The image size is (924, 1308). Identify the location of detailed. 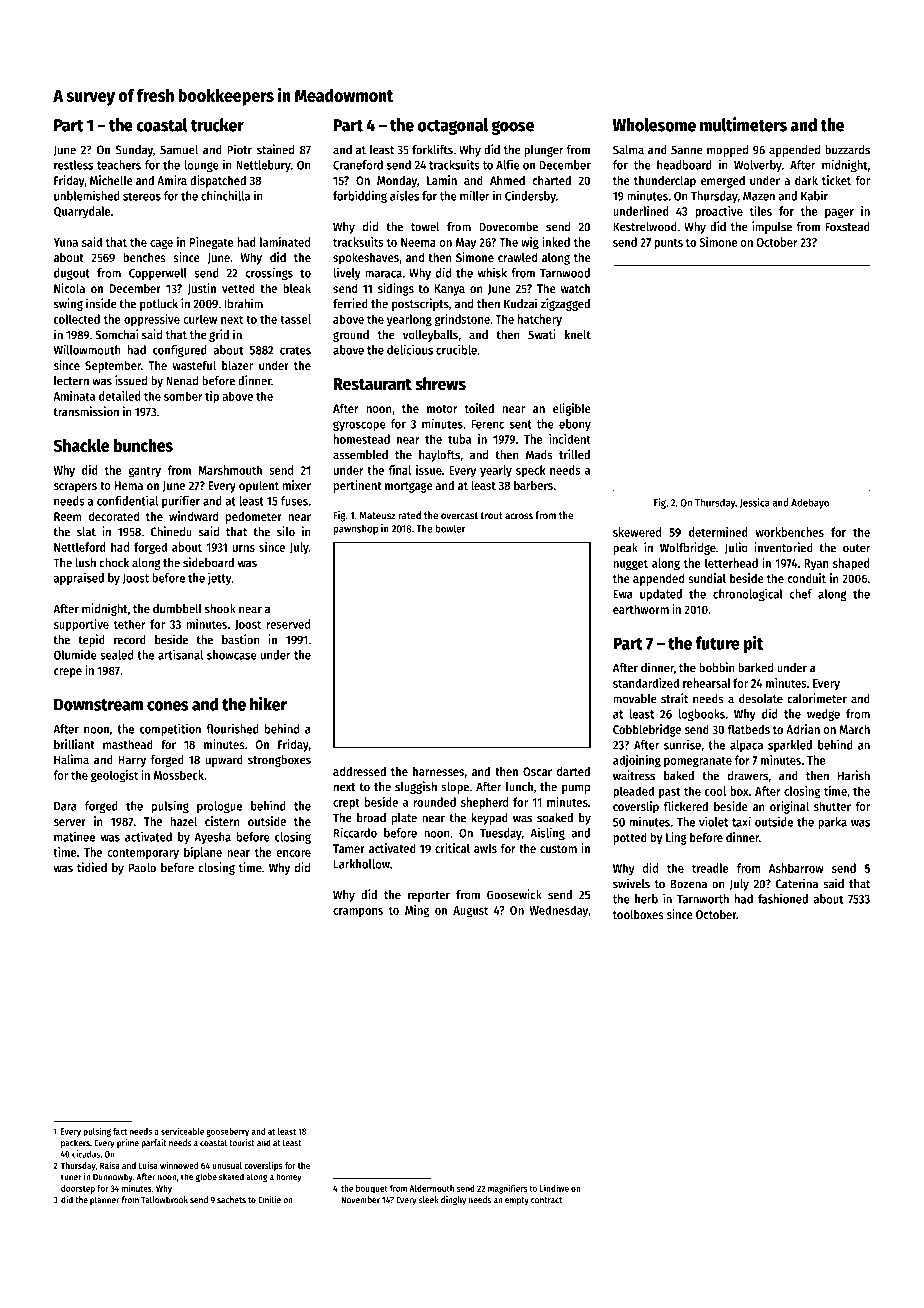
(120, 396).
